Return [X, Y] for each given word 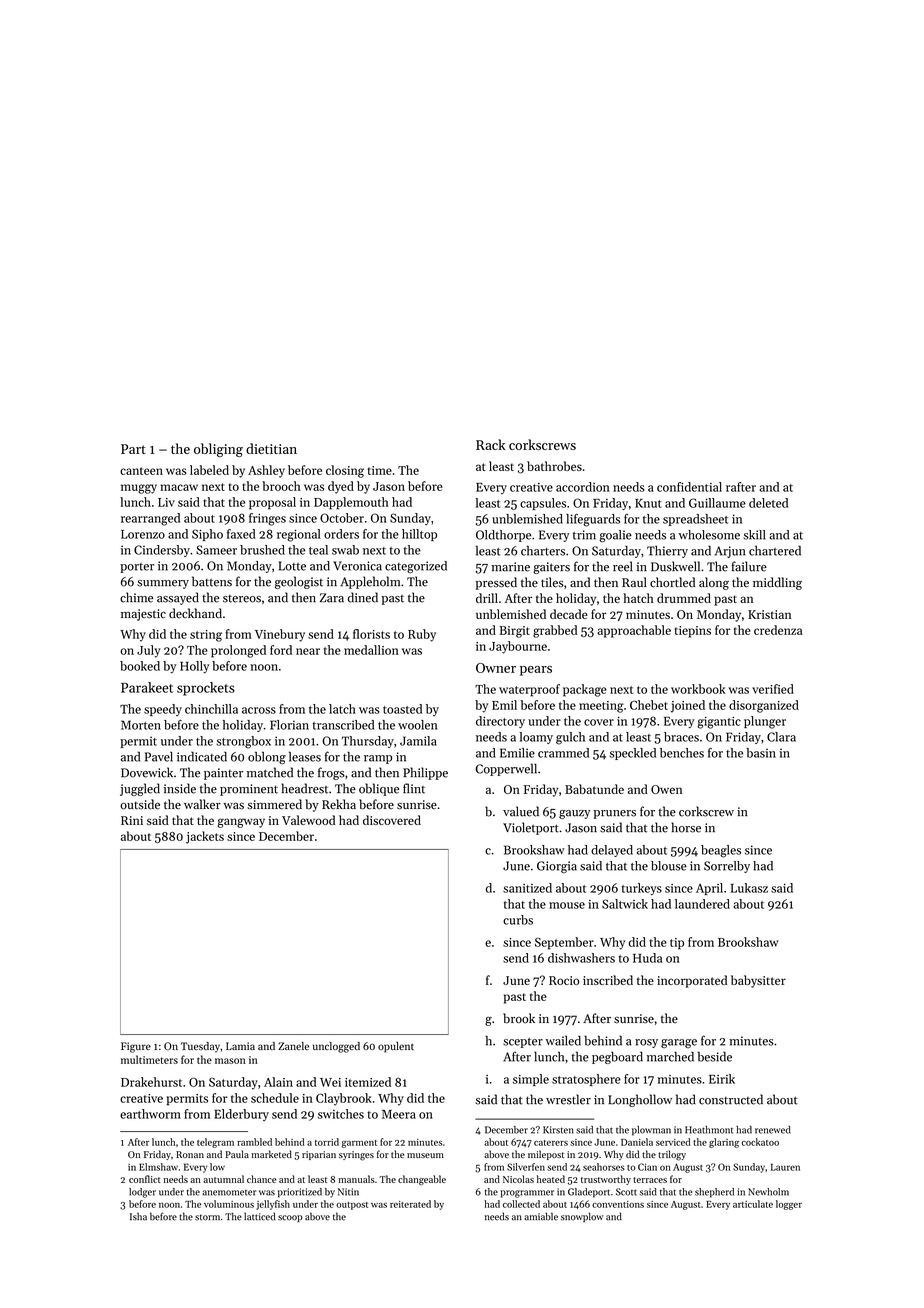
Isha [138, 1216]
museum [425, 1155]
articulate [753, 1204]
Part [133, 449]
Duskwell [675, 566]
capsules [543, 504]
